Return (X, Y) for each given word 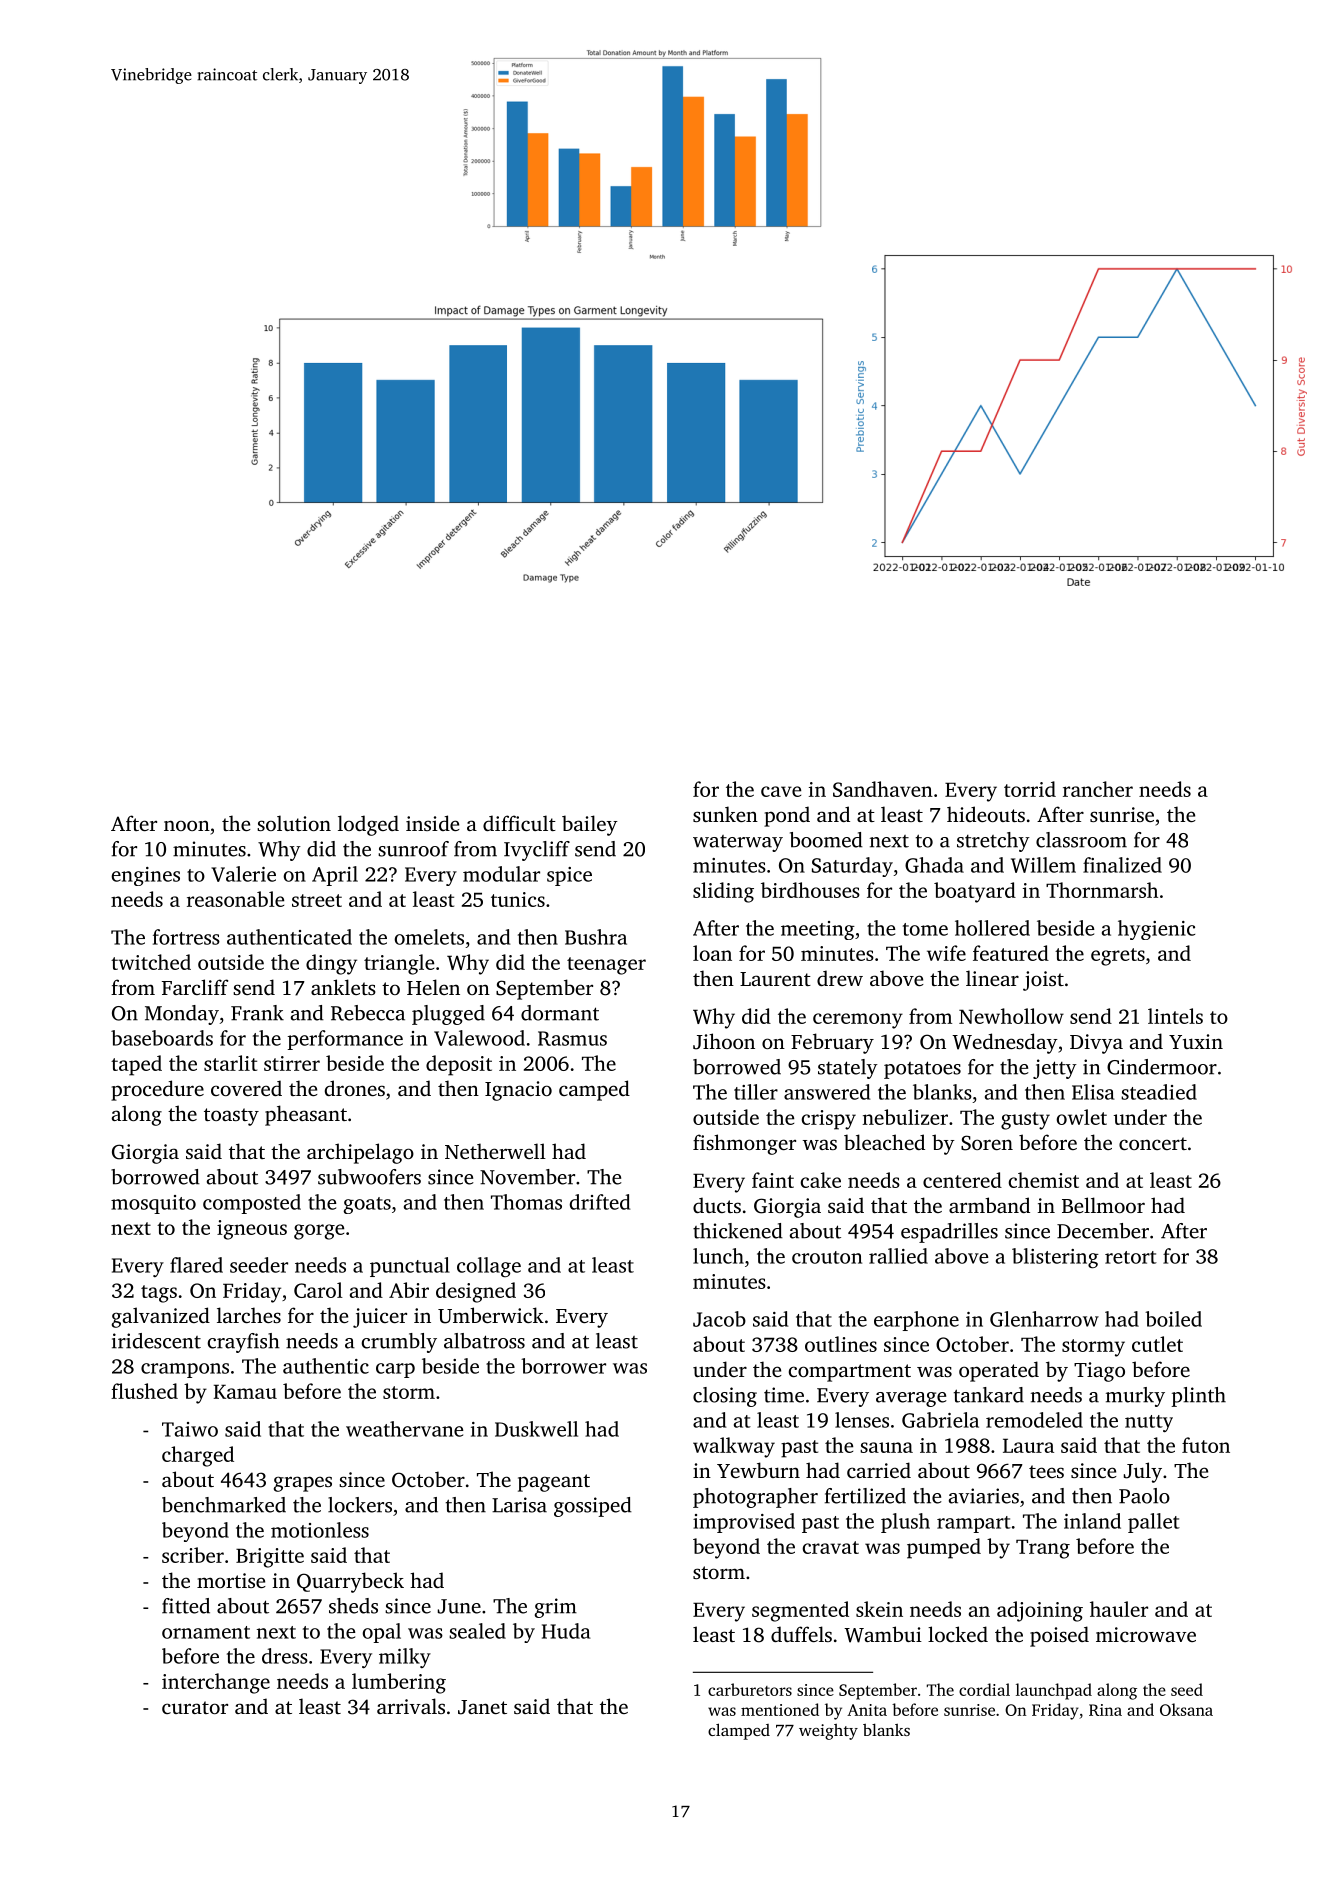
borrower (563, 1366)
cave (781, 791)
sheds (353, 1606)
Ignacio (518, 1091)
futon (1206, 1445)
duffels (801, 1634)
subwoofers (369, 1177)
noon (187, 825)
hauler (1119, 1609)
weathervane (404, 1429)
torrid (1030, 789)
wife (946, 953)
